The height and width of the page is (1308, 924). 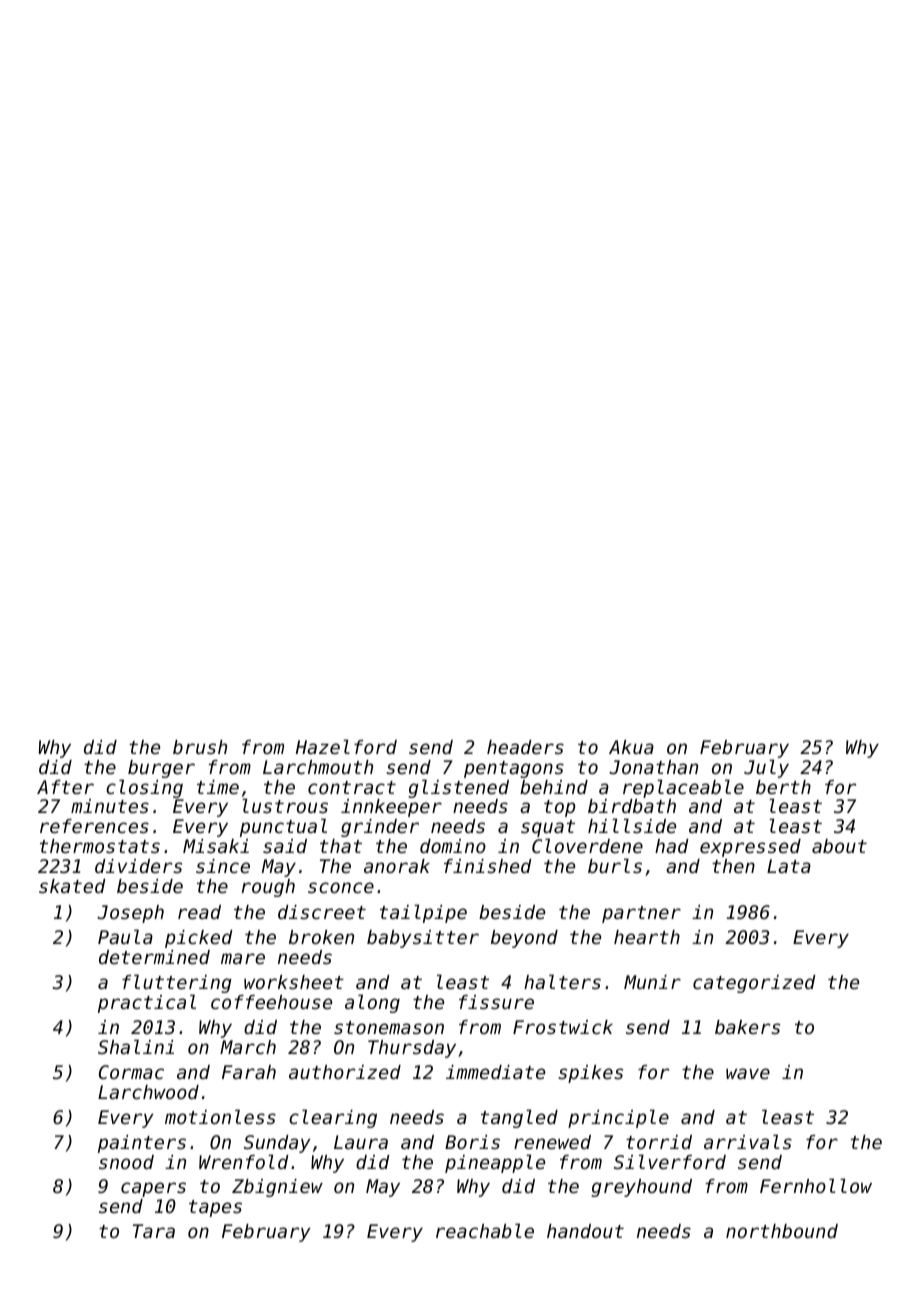 I want to click on brush, so click(x=200, y=747).
